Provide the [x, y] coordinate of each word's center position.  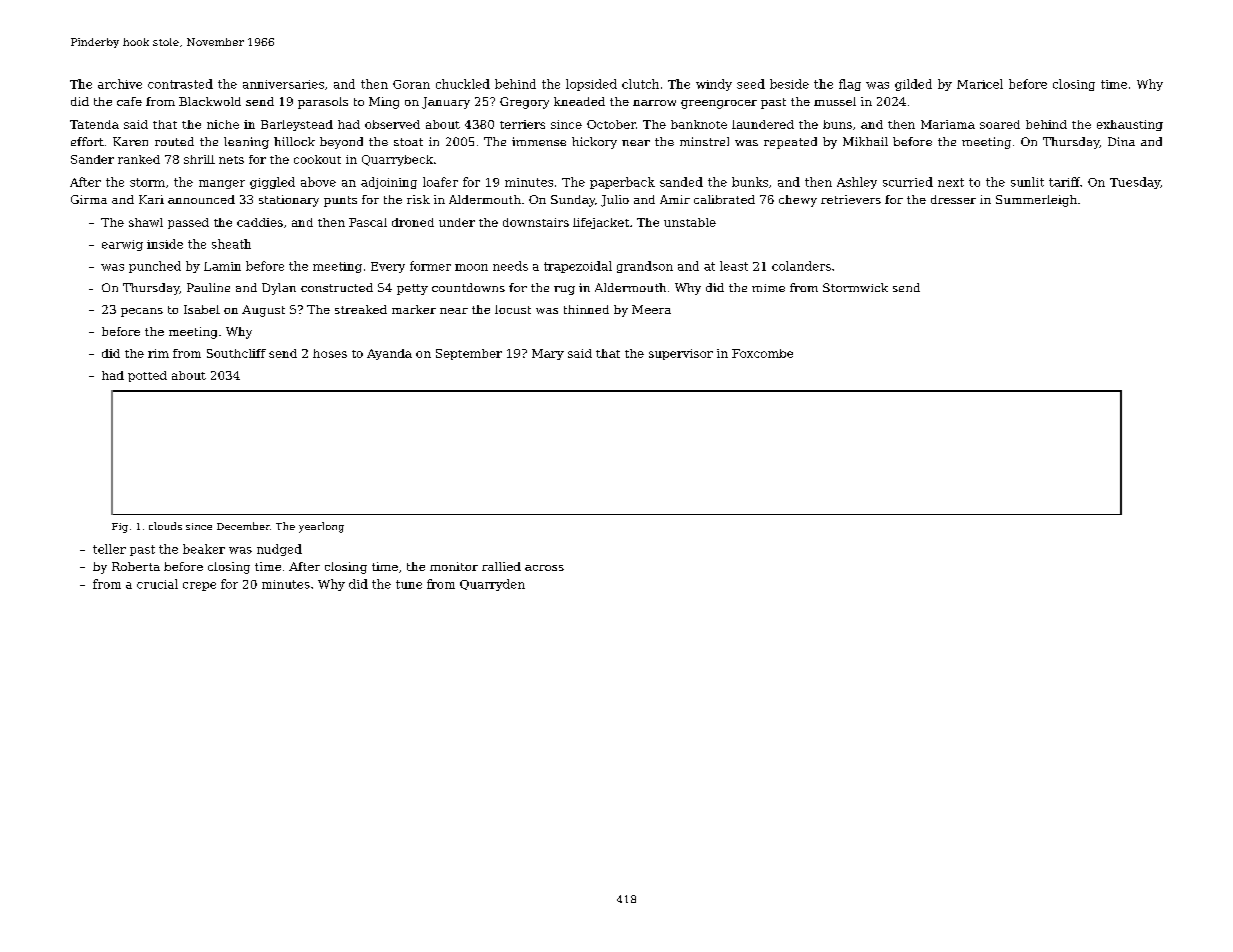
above [318, 182]
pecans [142, 312]
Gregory [524, 103]
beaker [204, 549]
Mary [548, 354]
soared [1000, 124]
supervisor [681, 354]
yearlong [321, 527]
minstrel [704, 141]
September [469, 354]
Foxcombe [762, 353]
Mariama [948, 124]
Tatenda [94, 124]
